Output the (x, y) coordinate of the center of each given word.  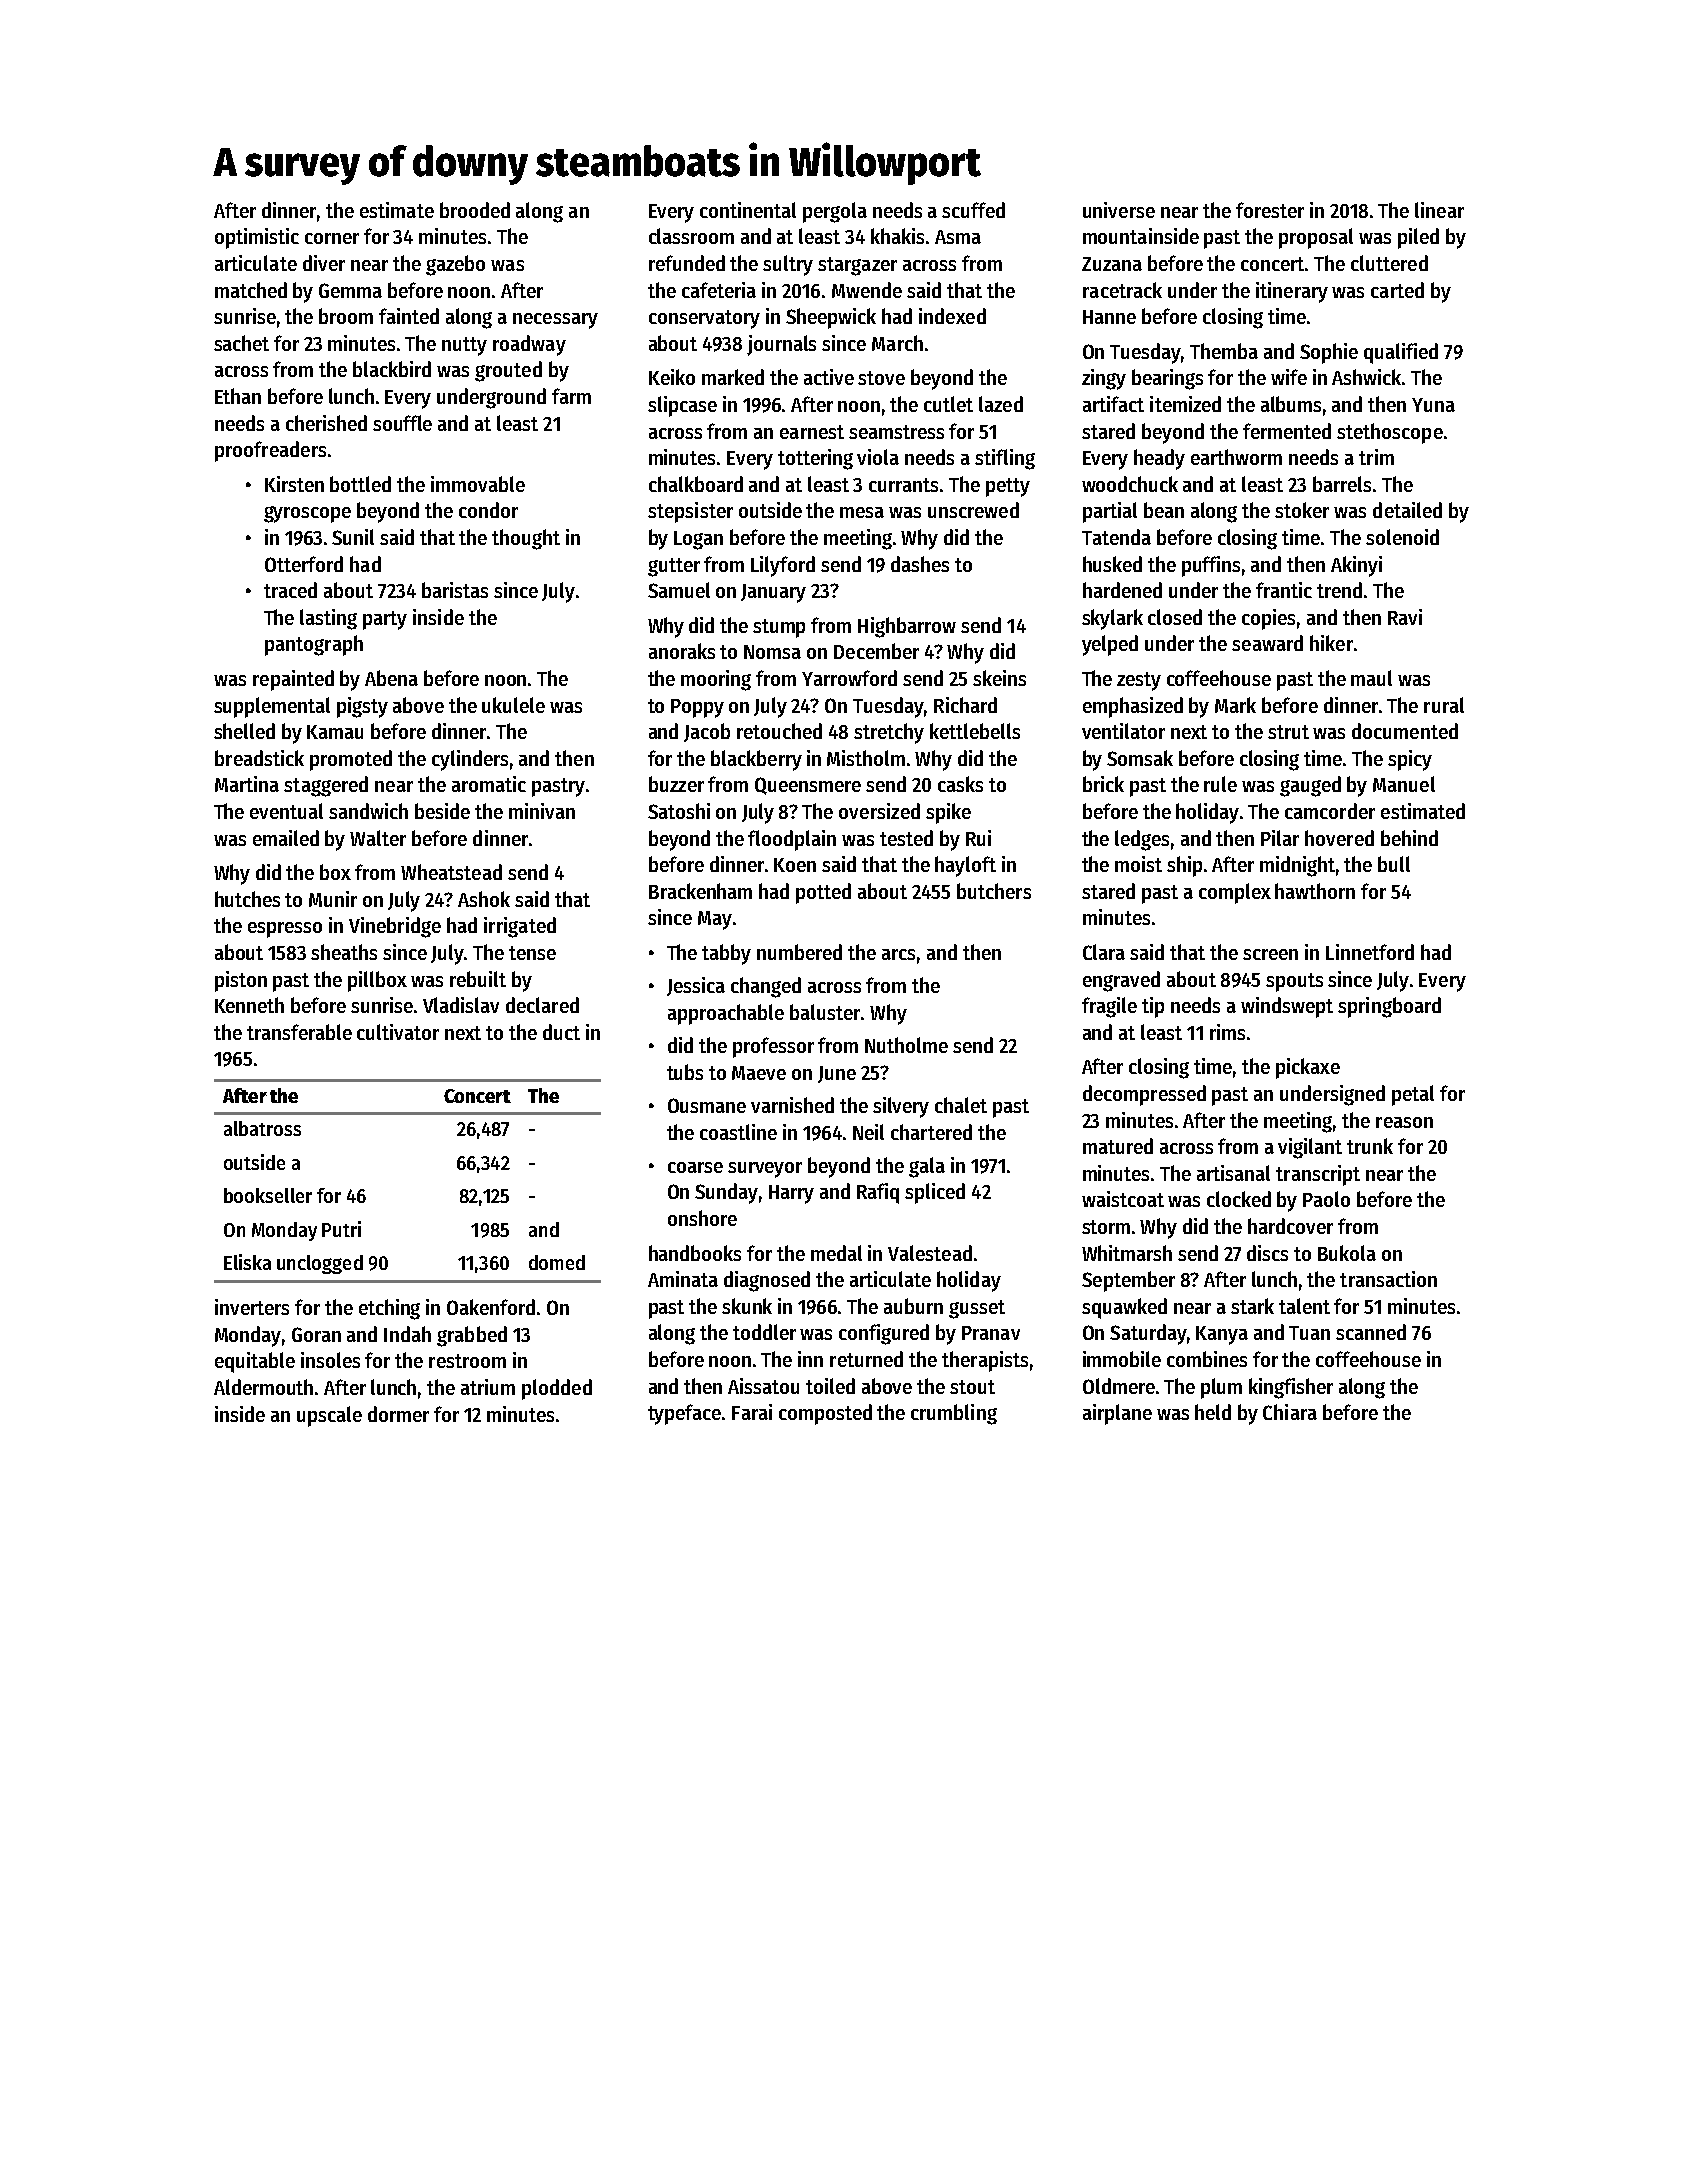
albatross (262, 1128)
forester (1270, 210)
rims (1227, 1032)
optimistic (257, 238)
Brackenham (700, 891)
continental (748, 210)
